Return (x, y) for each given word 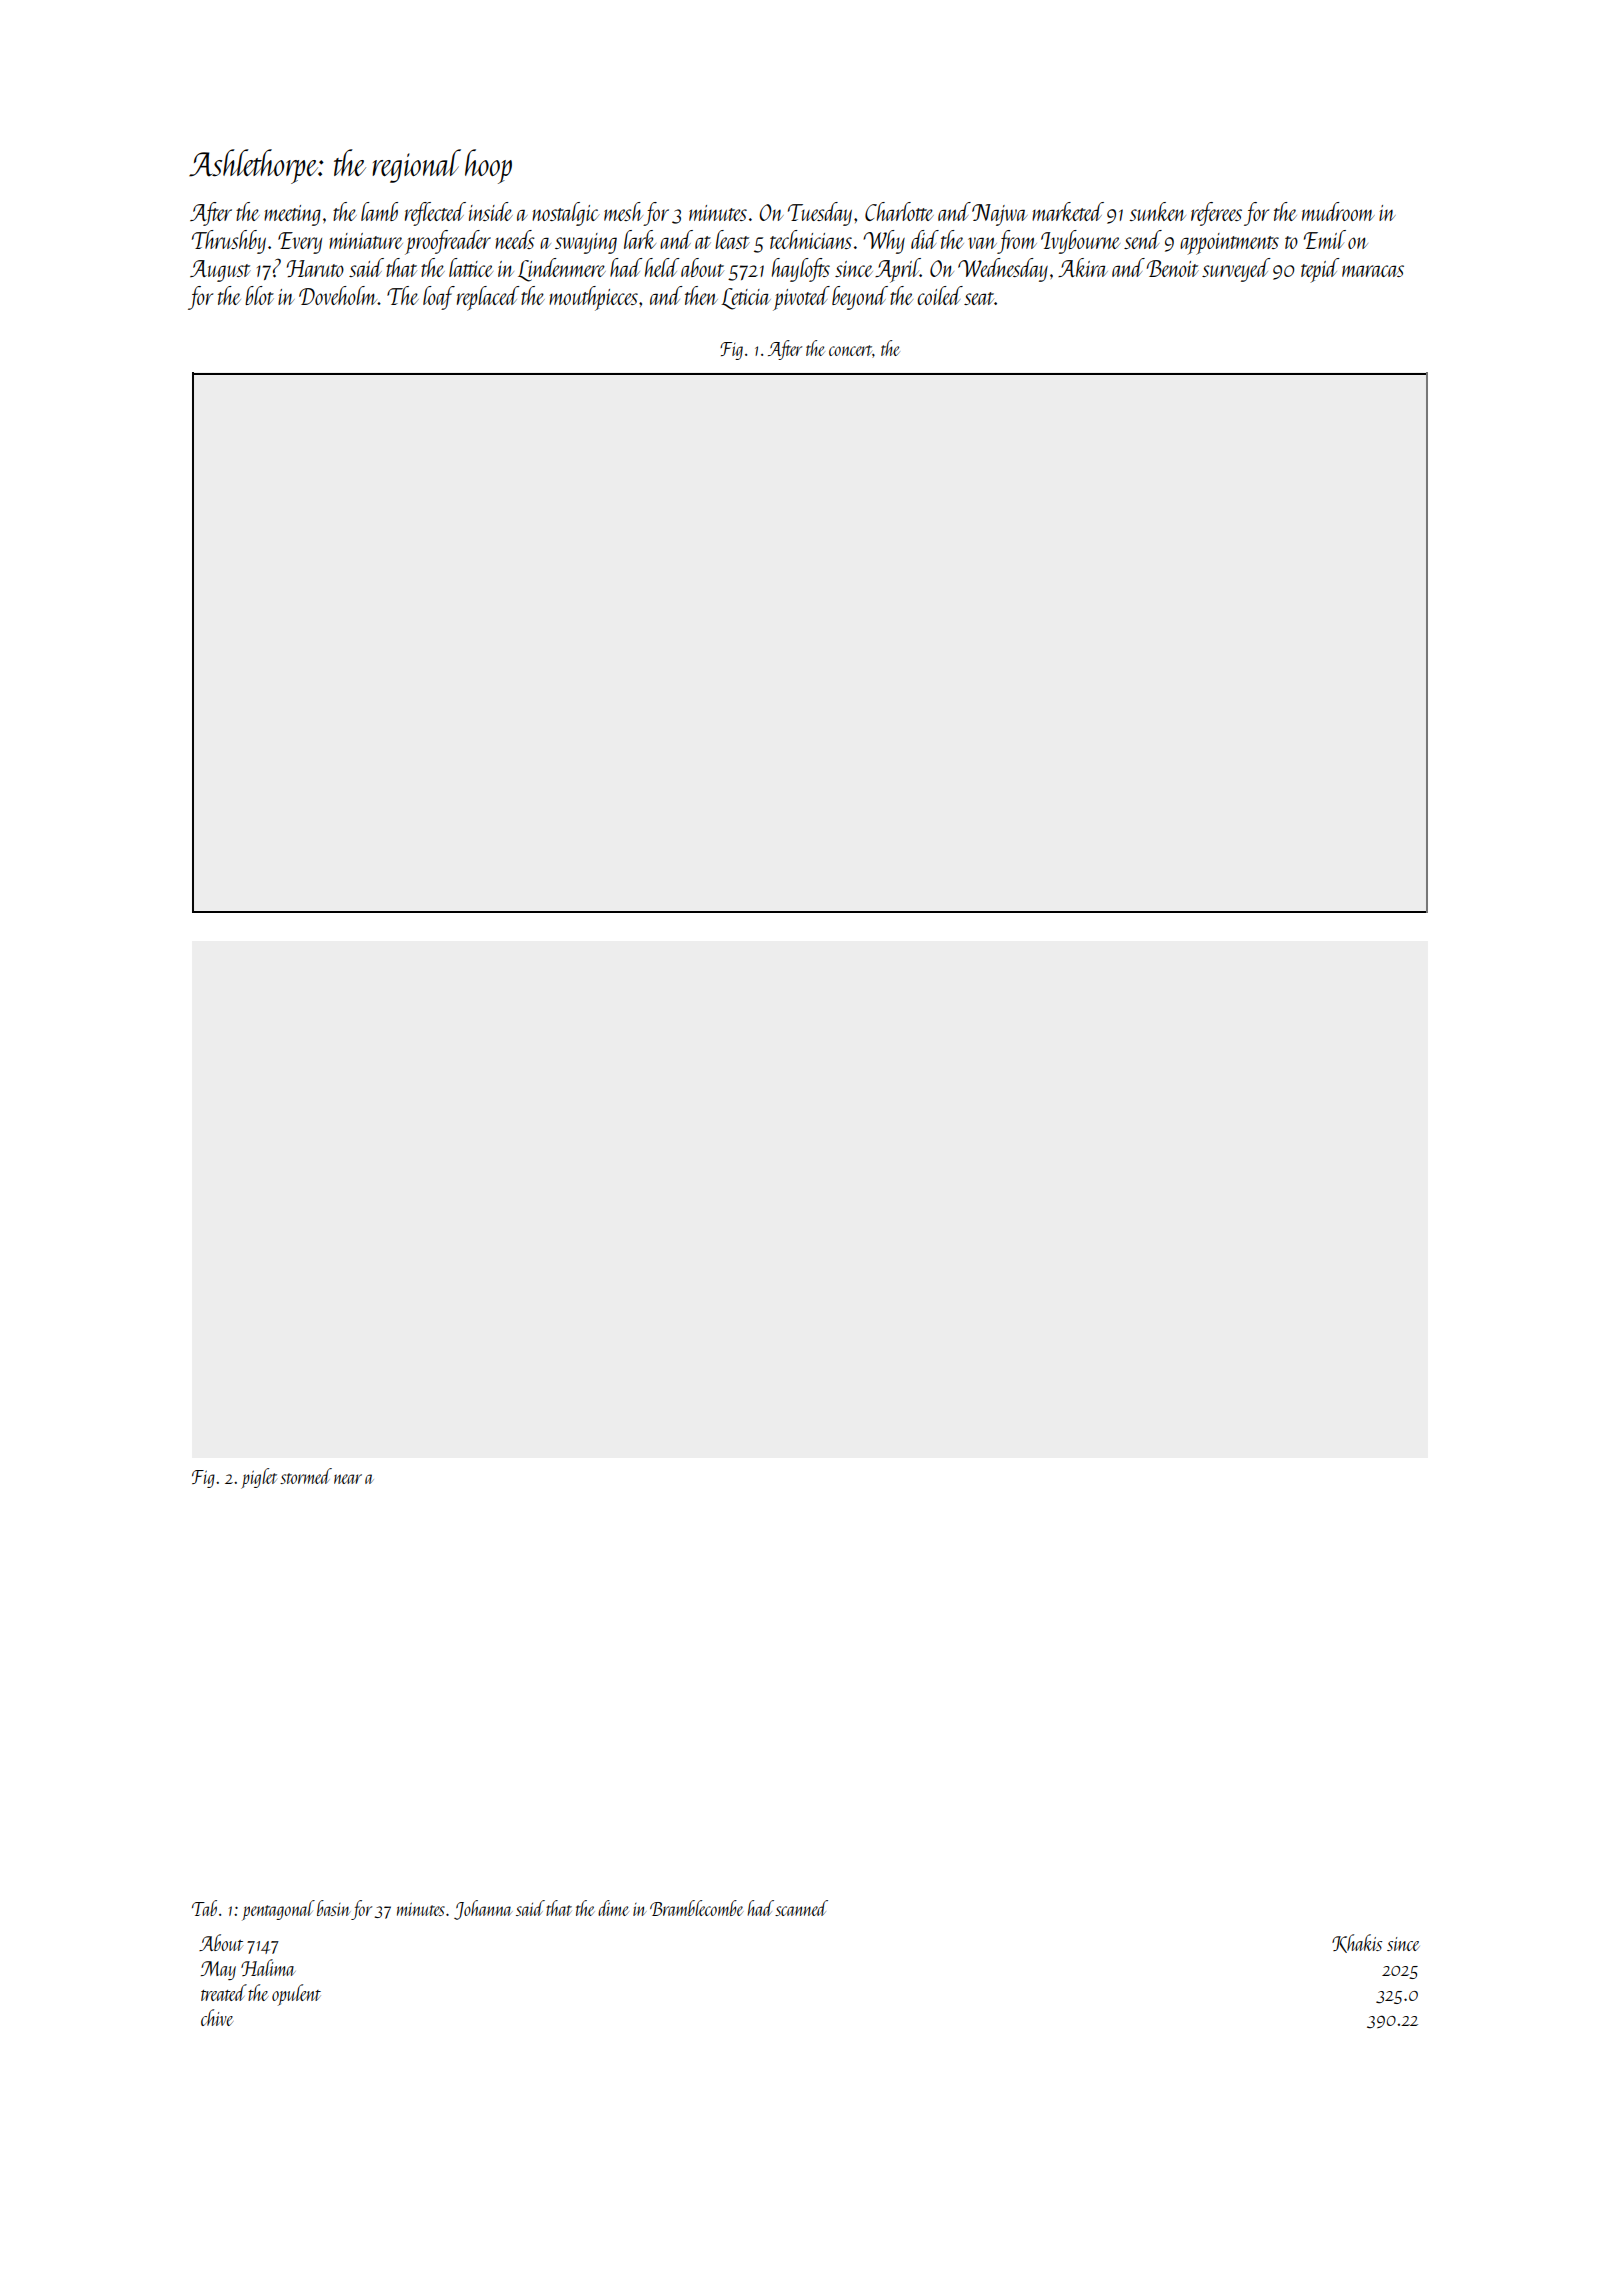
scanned (801, 1908)
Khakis (1357, 1943)
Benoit (1173, 268)
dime (613, 1908)
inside (491, 211)
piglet (259, 1478)
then (701, 295)
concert (851, 351)
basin (334, 1908)
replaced (488, 298)
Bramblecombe (696, 1908)
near (348, 1479)
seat (979, 298)
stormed (306, 1476)
